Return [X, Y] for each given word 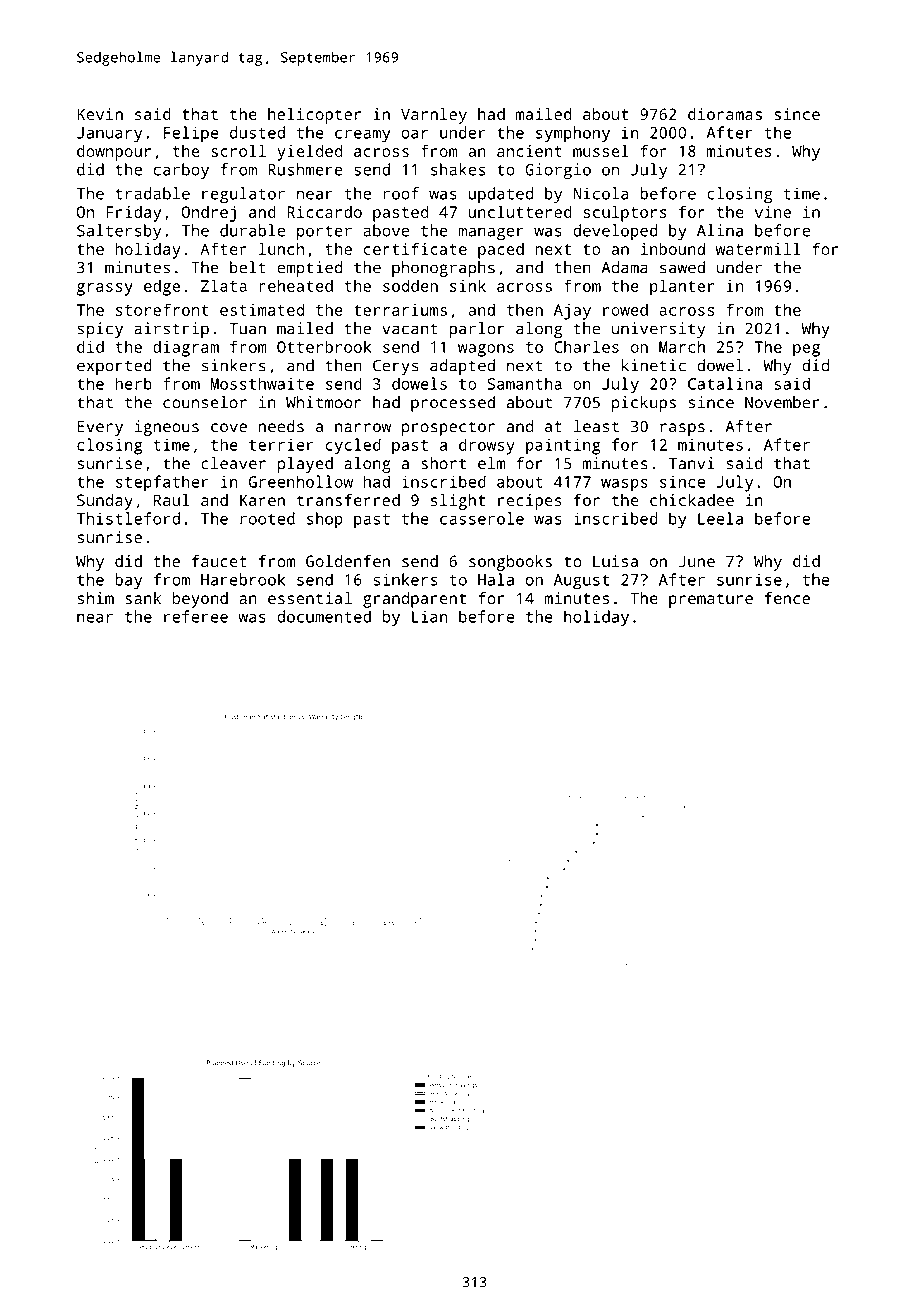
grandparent [414, 600]
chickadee [692, 500]
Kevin [100, 114]
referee [196, 616]
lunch [281, 248]
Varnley [434, 116]
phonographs [443, 269]
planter [682, 287]
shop [325, 520]
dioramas [725, 114]
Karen [262, 500]
